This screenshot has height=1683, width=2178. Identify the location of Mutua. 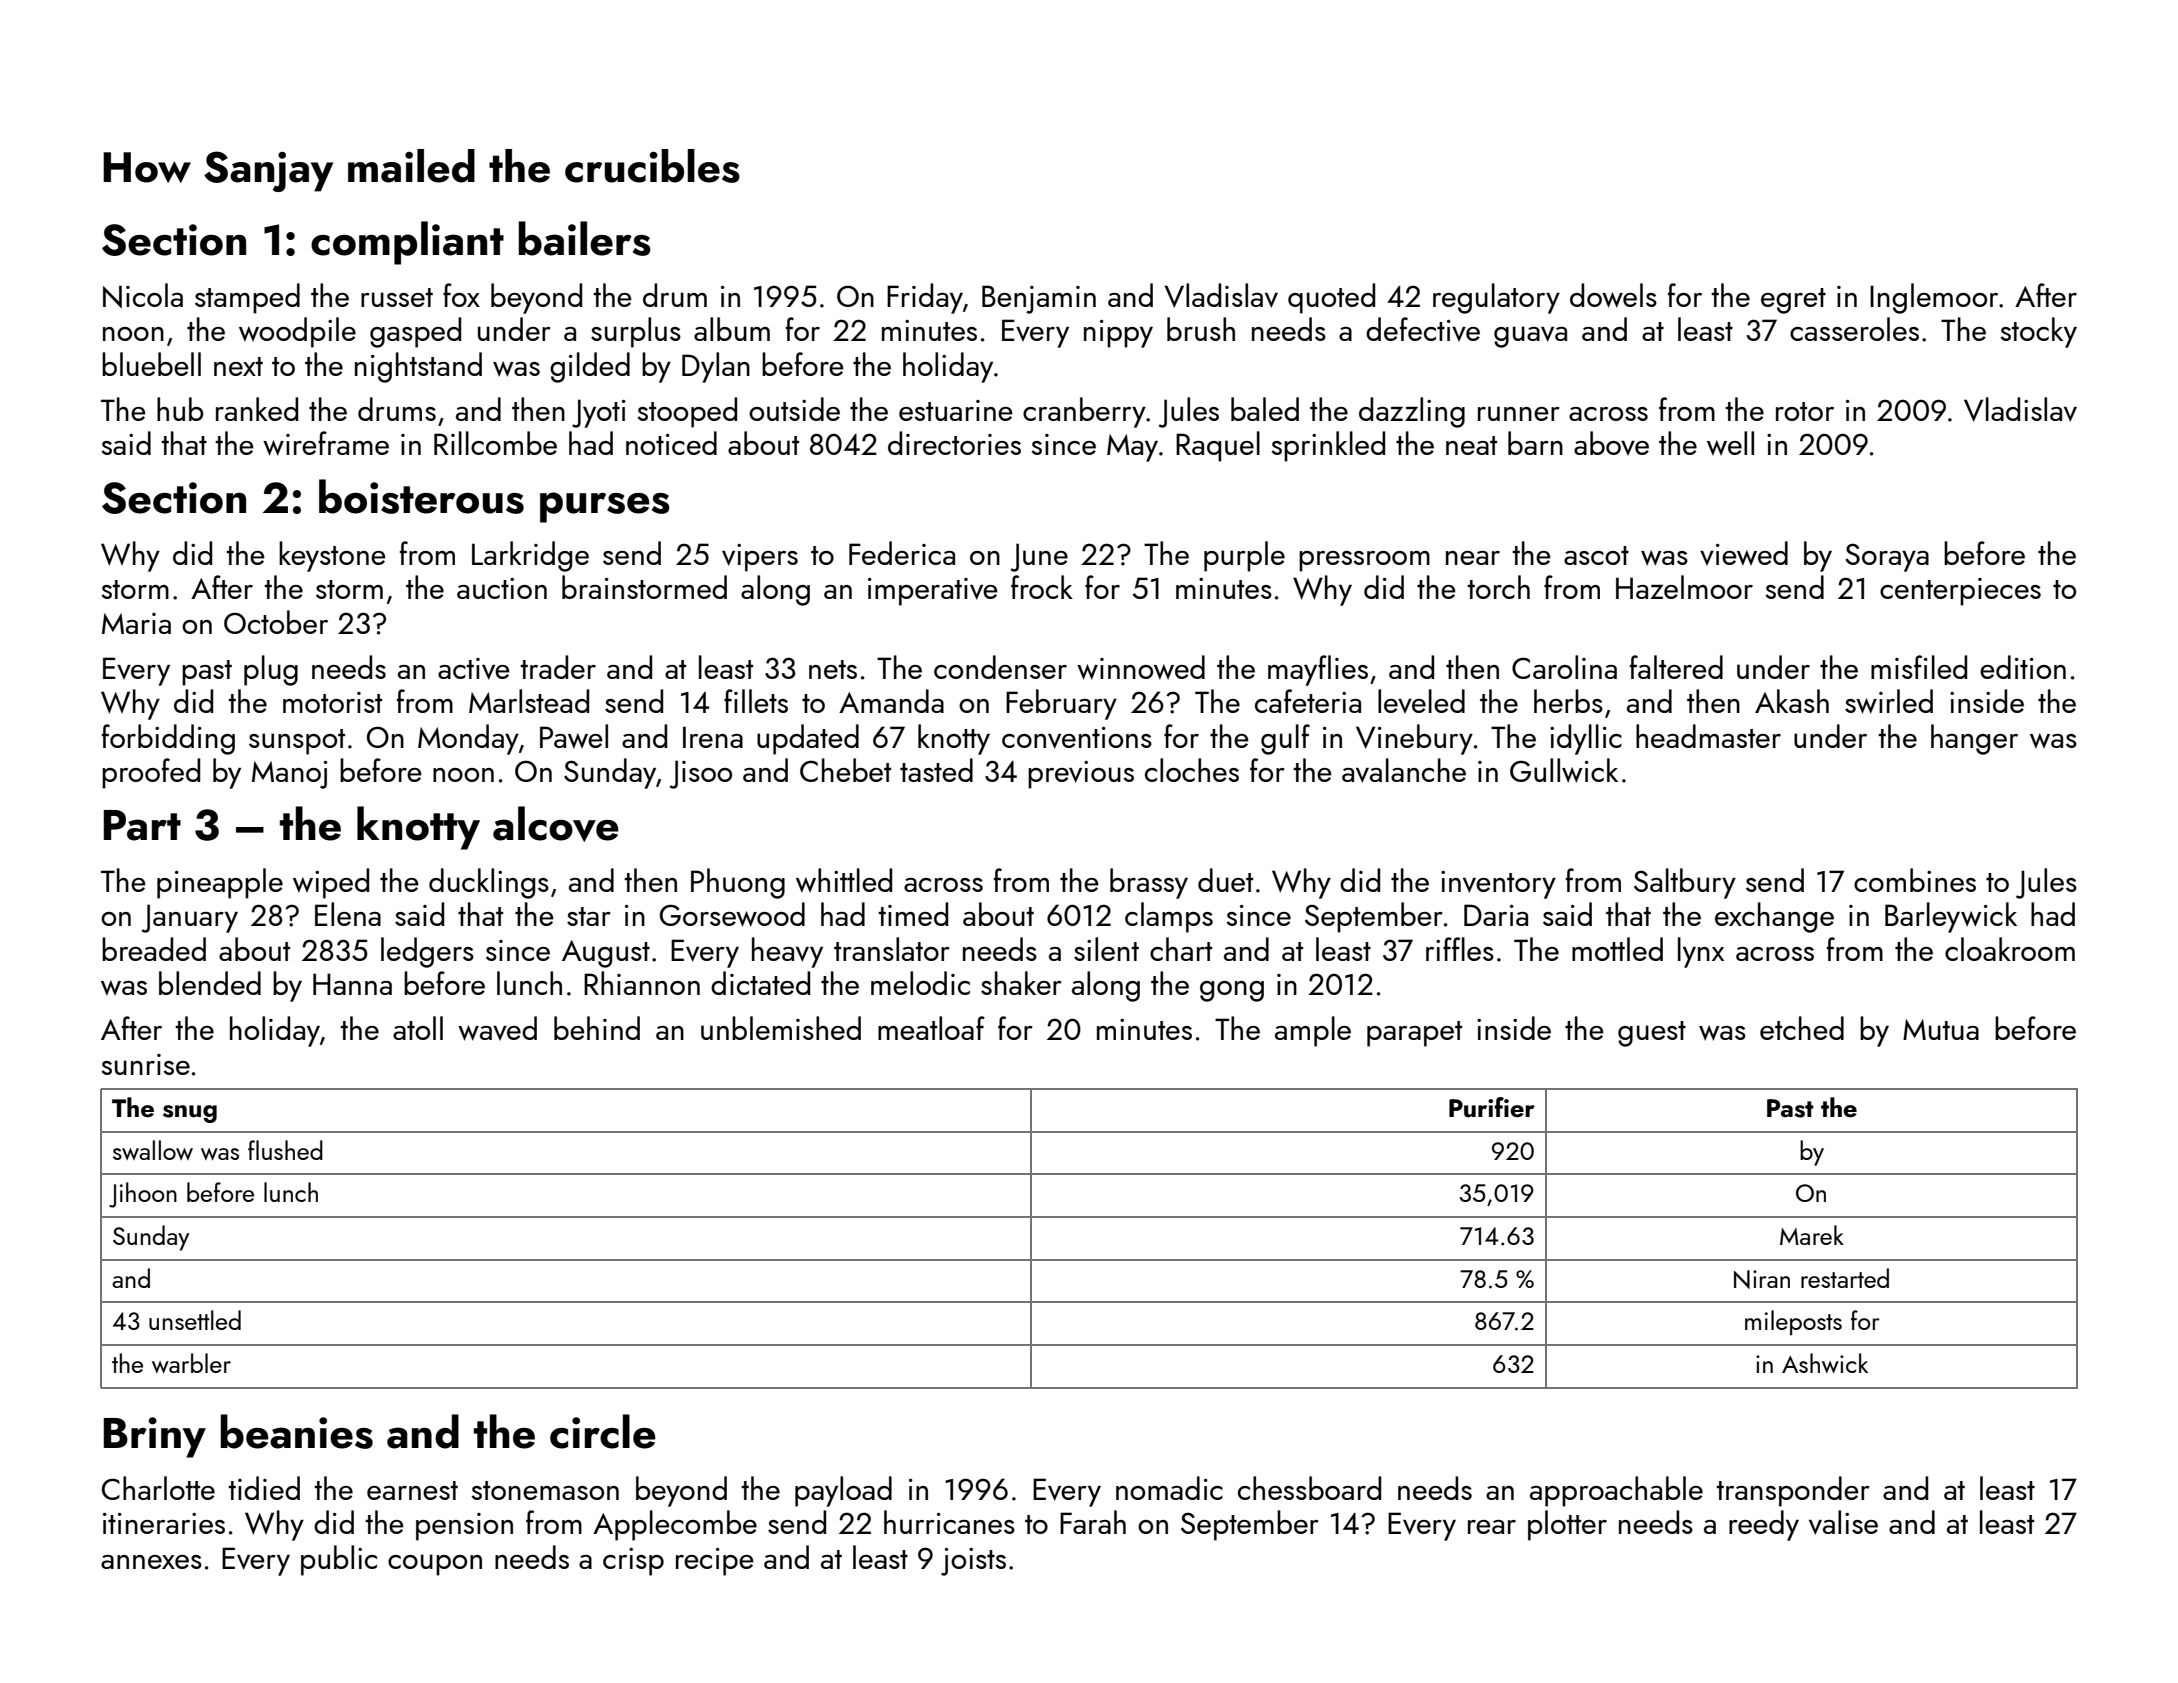
(1941, 1029).
